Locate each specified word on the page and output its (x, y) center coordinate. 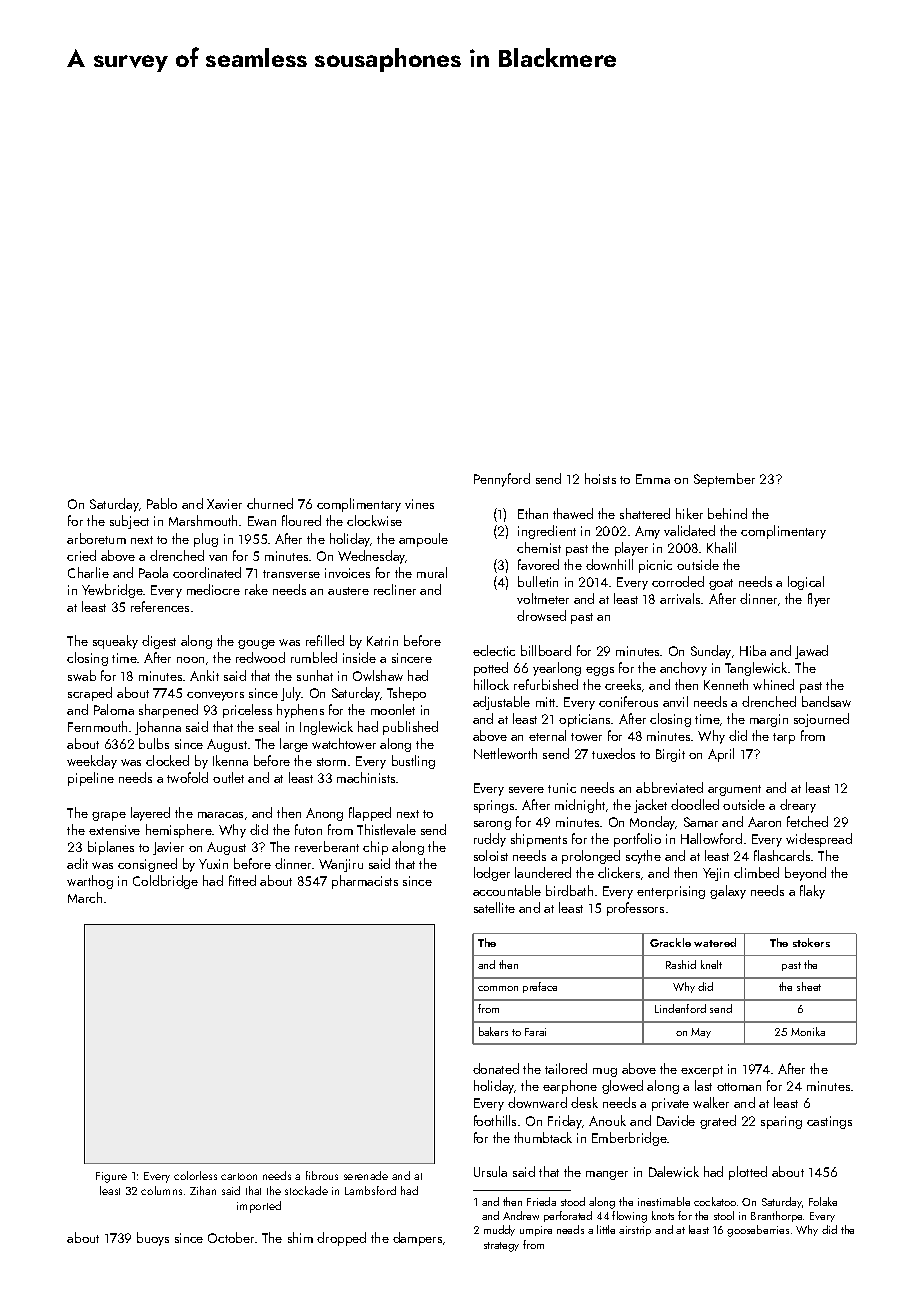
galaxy (728, 892)
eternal (547, 735)
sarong (492, 825)
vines (419, 504)
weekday (92, 762)
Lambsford (370, 1190)
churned (270, 503)
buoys (153, 1239)
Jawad (811, 652)
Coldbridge (165, 882)
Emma (653, 479)
